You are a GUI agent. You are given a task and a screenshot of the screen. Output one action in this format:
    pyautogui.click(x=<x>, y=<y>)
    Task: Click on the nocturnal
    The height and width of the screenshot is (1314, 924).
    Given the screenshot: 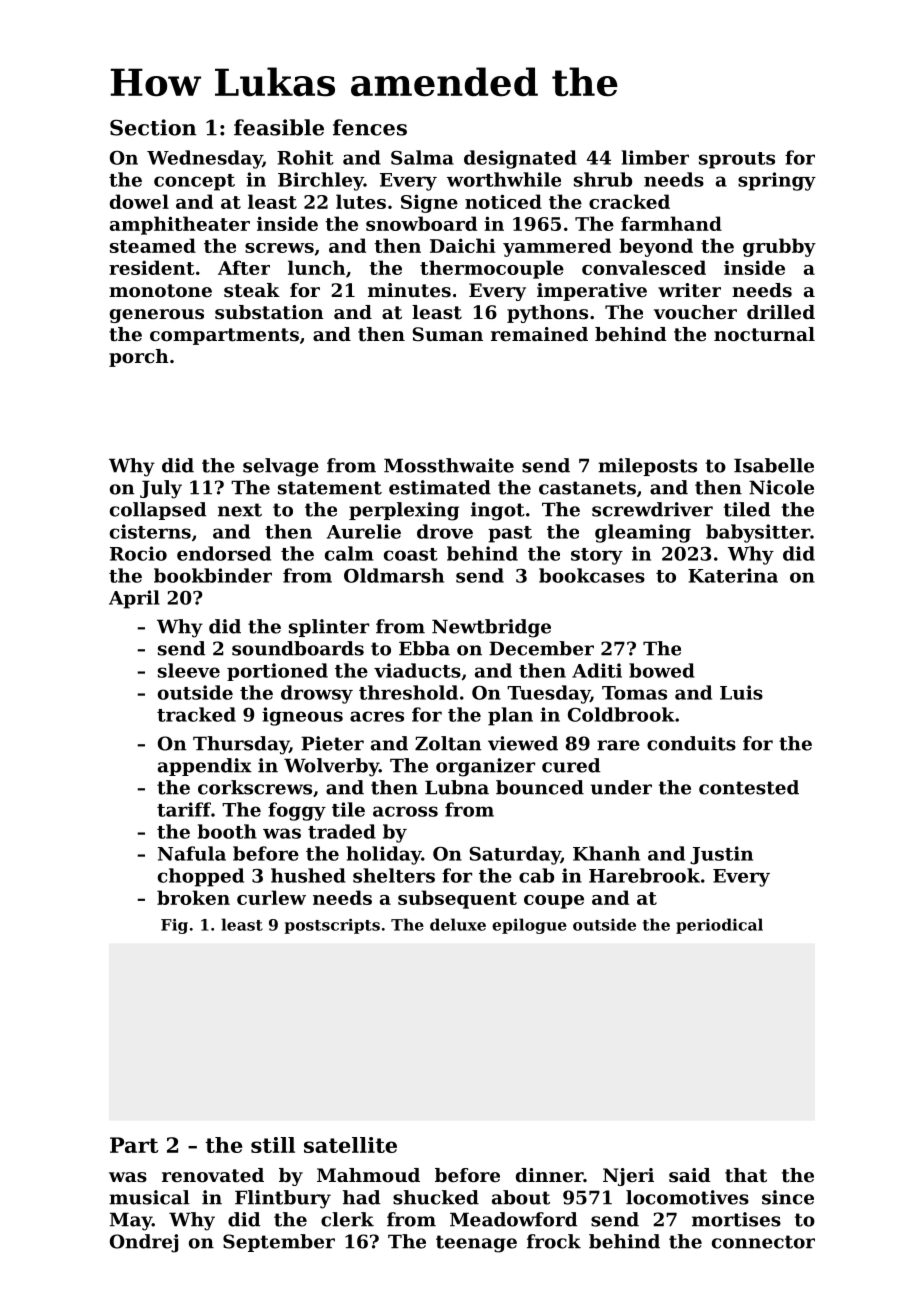 What is the action you would take?
    pyautogui.click(x=764, y=334)
